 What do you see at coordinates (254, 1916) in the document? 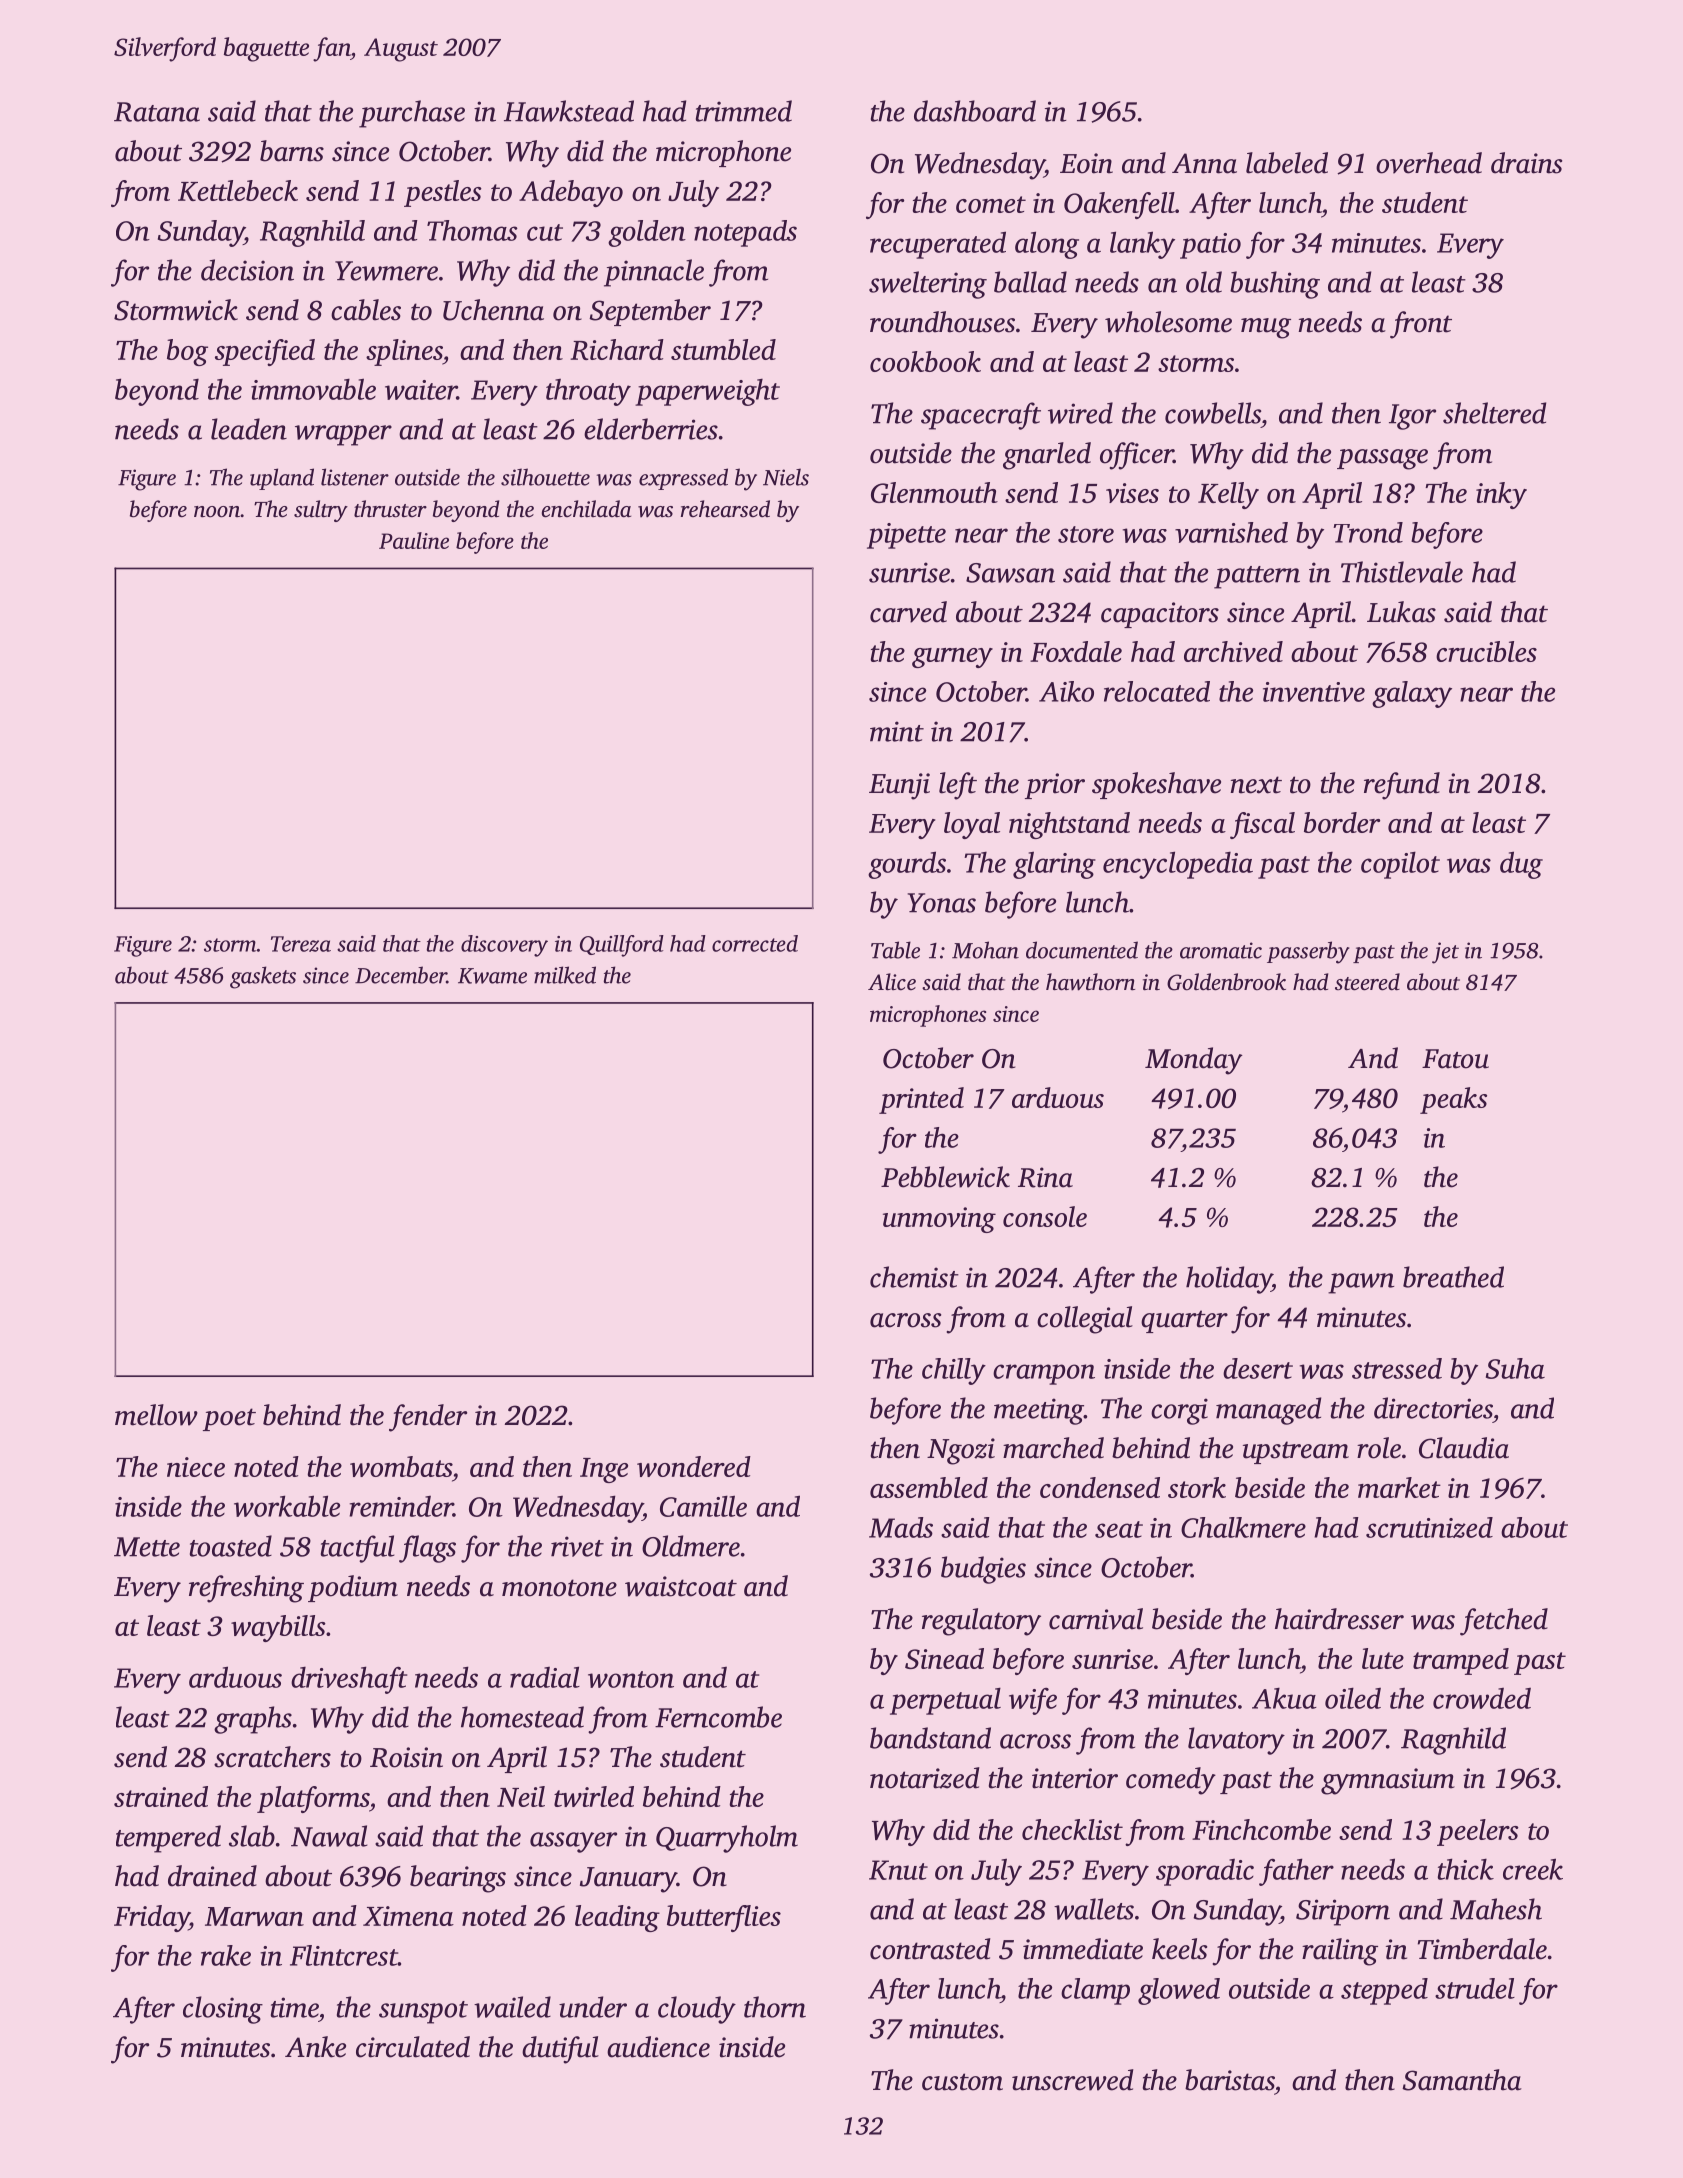
I see `Marwan` at bounding box center [254, 1916].
